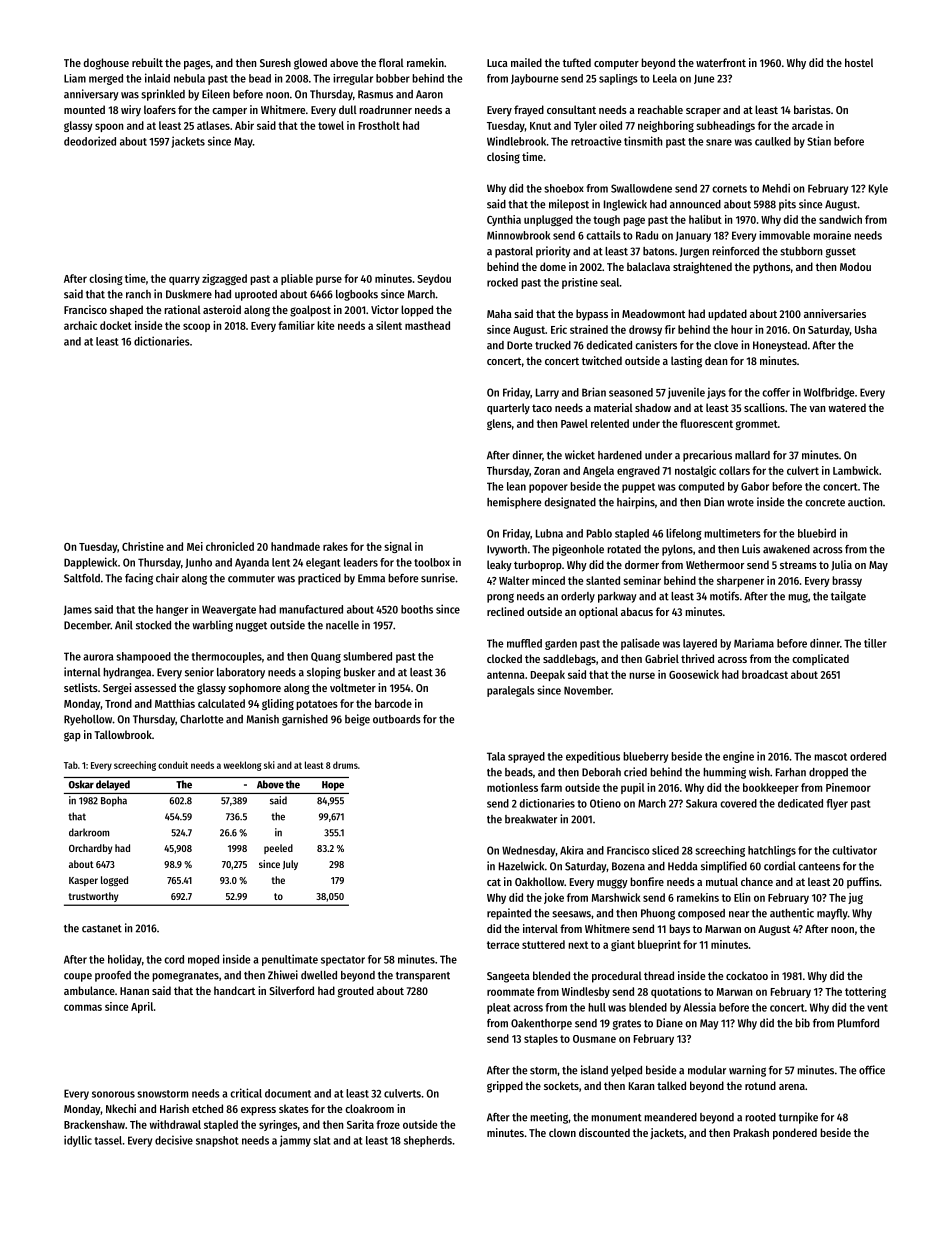  What do you see at coordinates (865, 502) in the screenshot?
I see `auction` at bounding box center [865, 502].
